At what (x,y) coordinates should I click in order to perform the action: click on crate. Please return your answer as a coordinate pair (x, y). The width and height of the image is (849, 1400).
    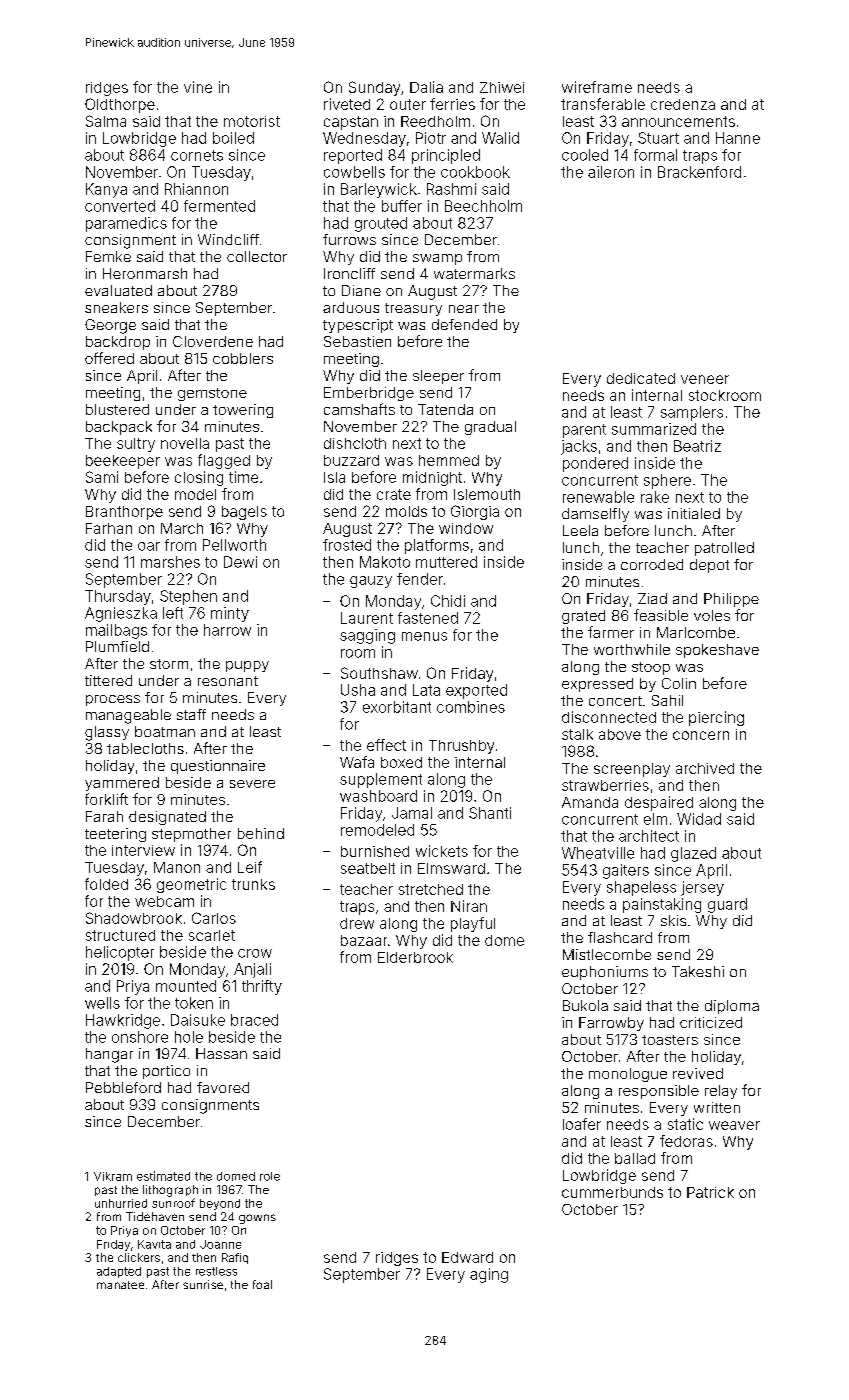
    Looking at the image, I should click on (394, 494).
